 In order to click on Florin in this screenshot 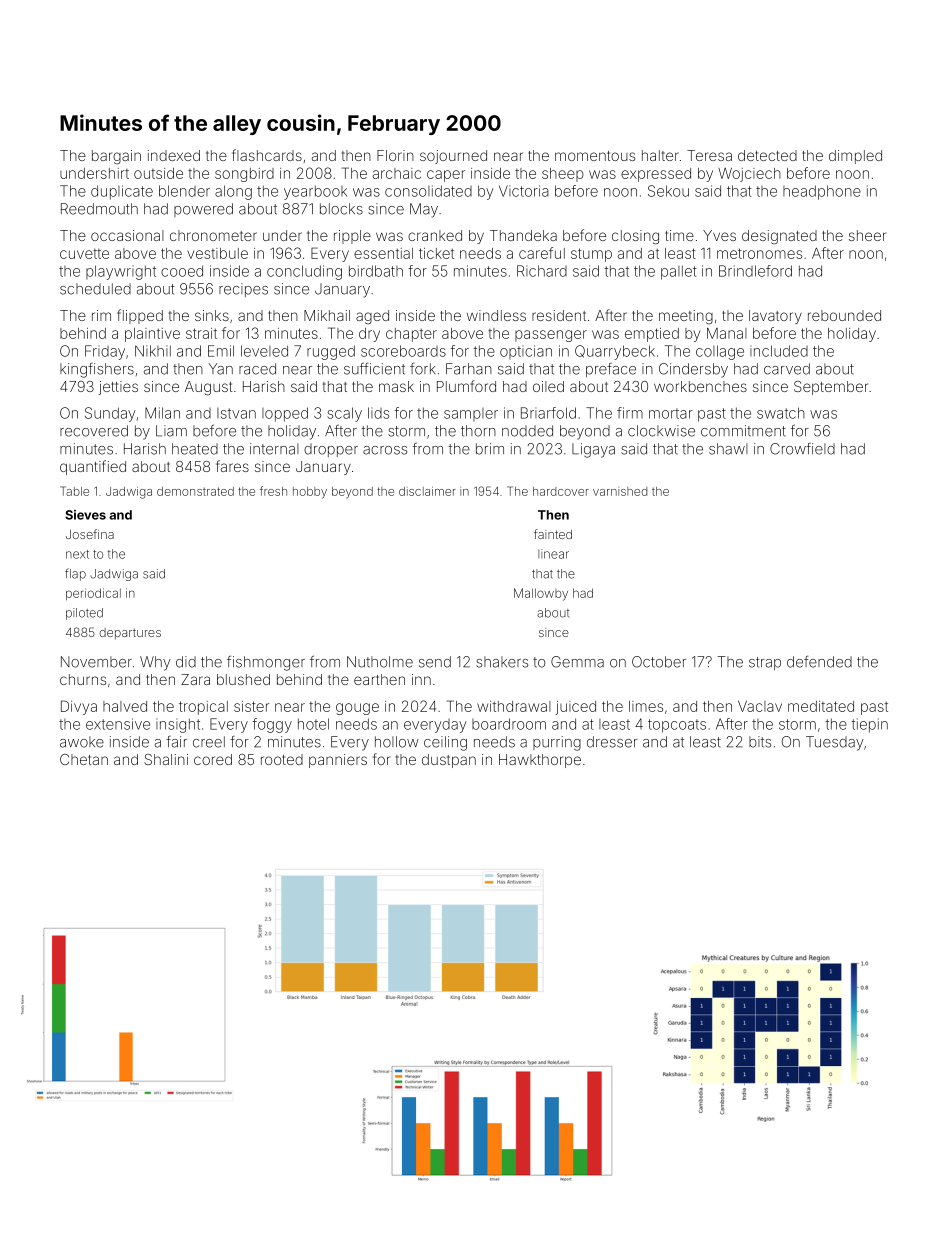, I will do `click(395, 155)`.
